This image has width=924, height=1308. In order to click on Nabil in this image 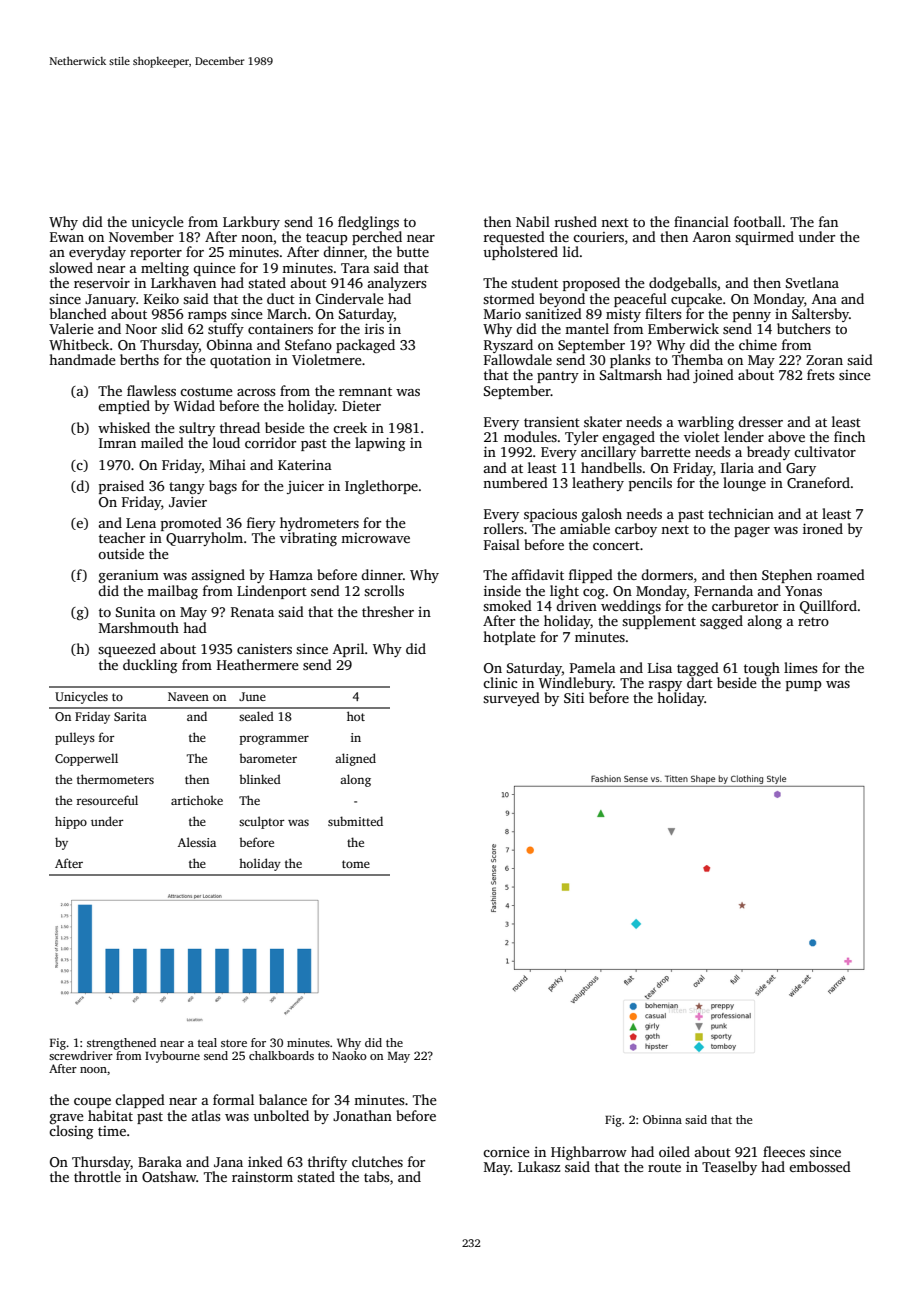, I will do `click(533, 221)`.
